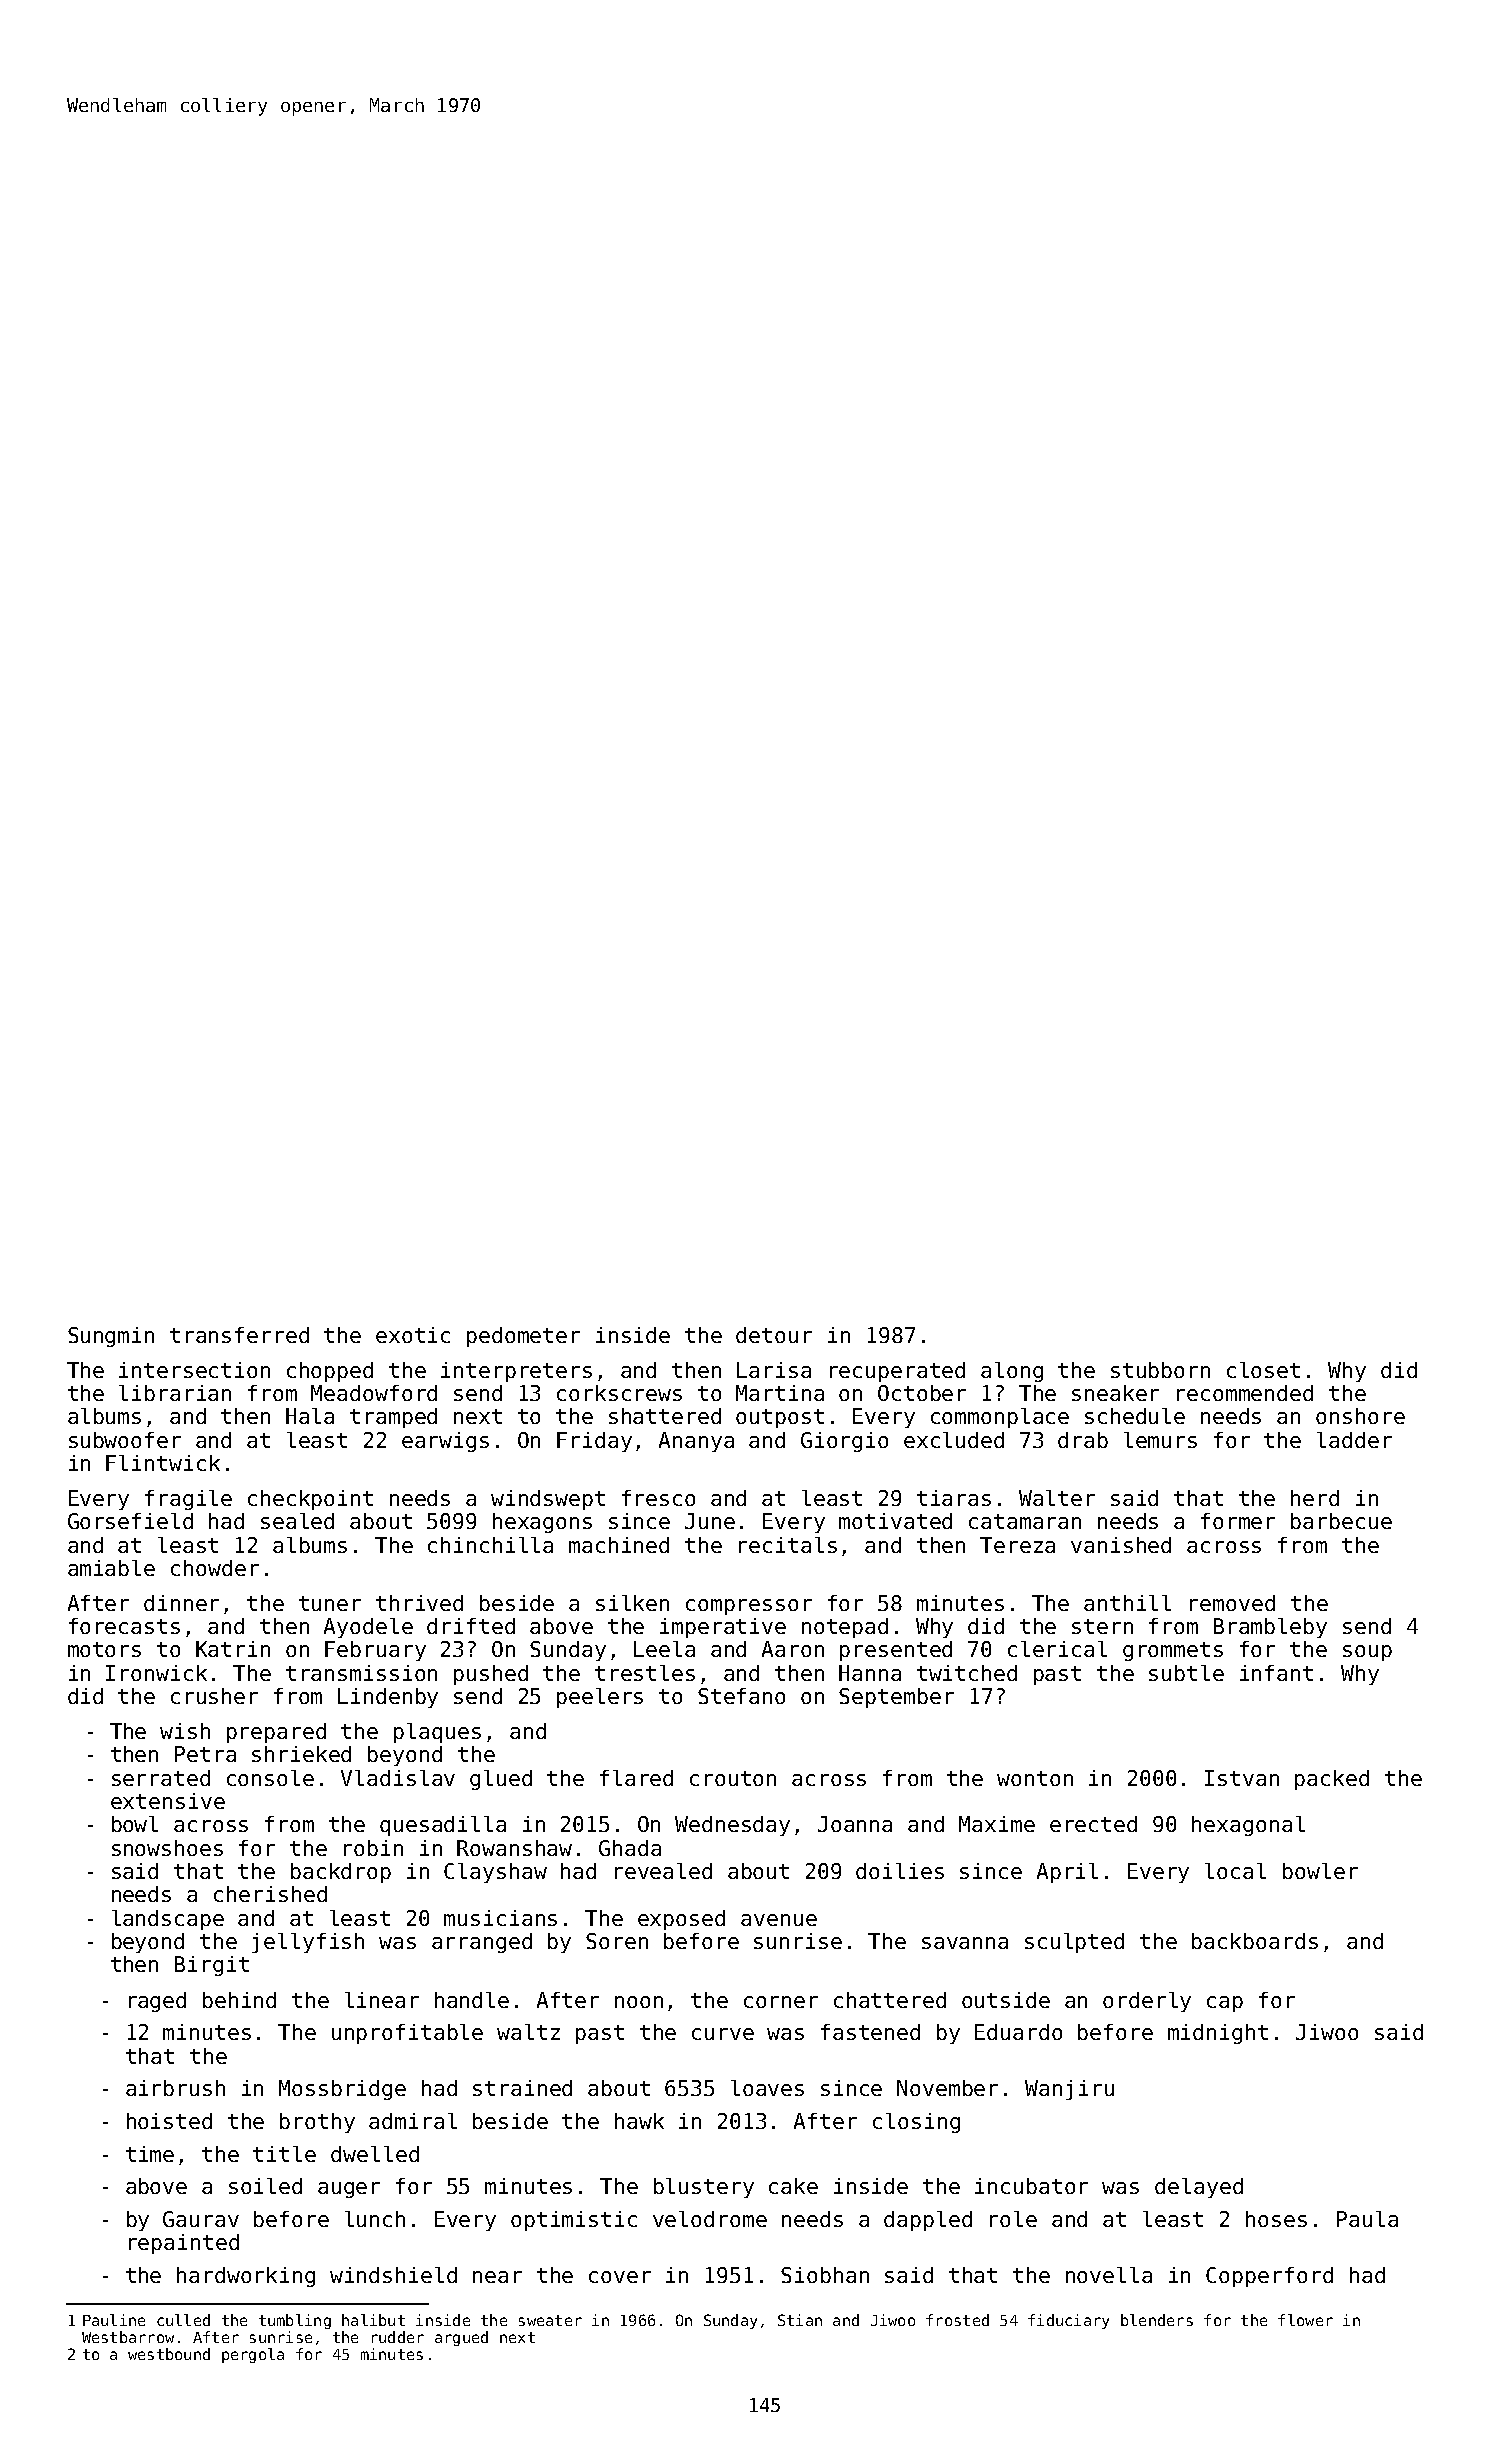 Image resolution: width=1496 pixels, height=2464 pixels. Describe the element at coordinates (310, 1500) in the page. I see `checkpoint` at that location.
